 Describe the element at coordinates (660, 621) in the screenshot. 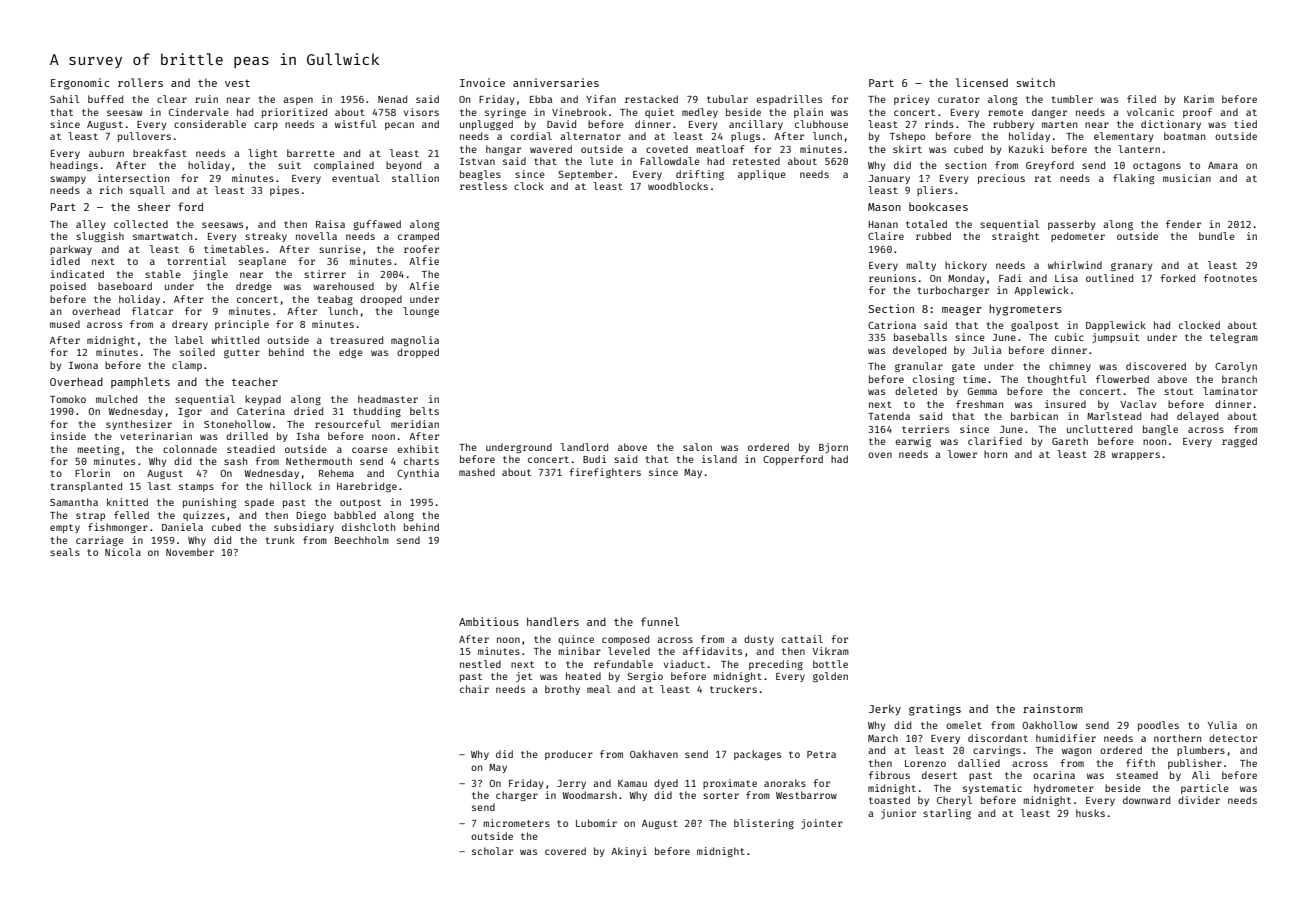

I see `funnel` at that location.
